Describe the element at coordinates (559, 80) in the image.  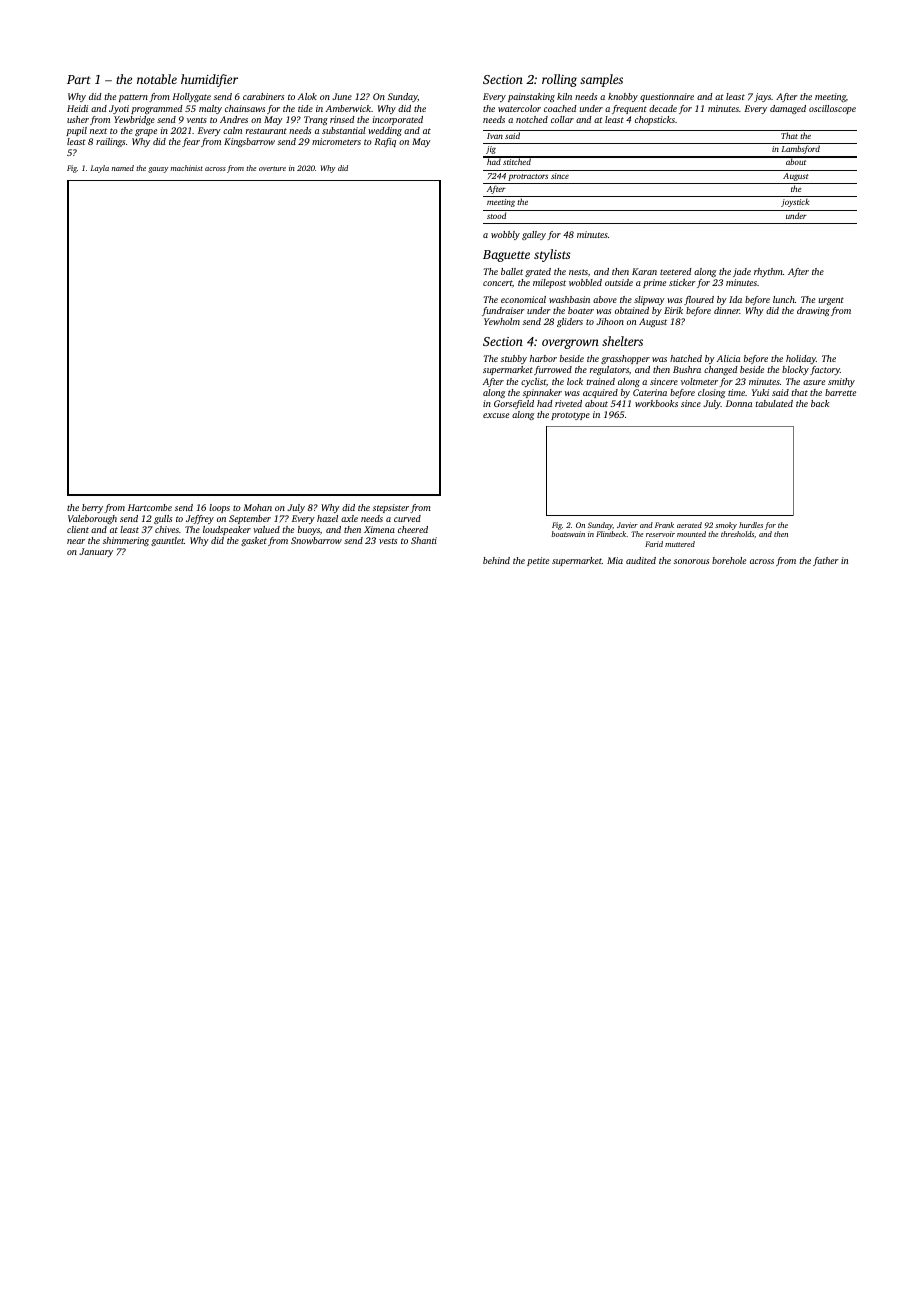
I see `rolling` at that location.
